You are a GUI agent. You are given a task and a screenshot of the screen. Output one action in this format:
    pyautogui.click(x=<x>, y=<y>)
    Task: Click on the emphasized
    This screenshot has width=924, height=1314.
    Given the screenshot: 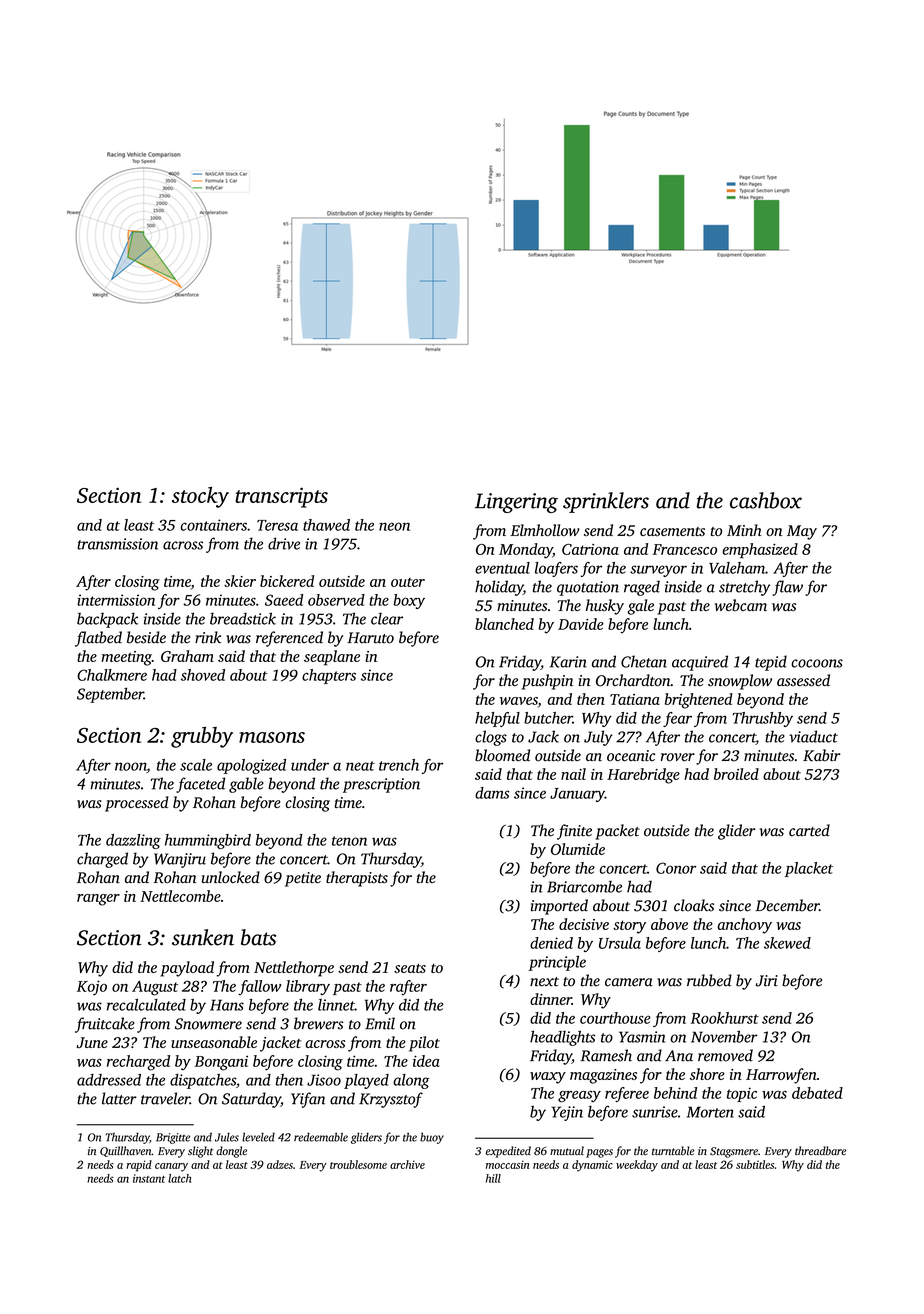 What is the action you would take?
    pyautogui.click(x=760, y=550)
